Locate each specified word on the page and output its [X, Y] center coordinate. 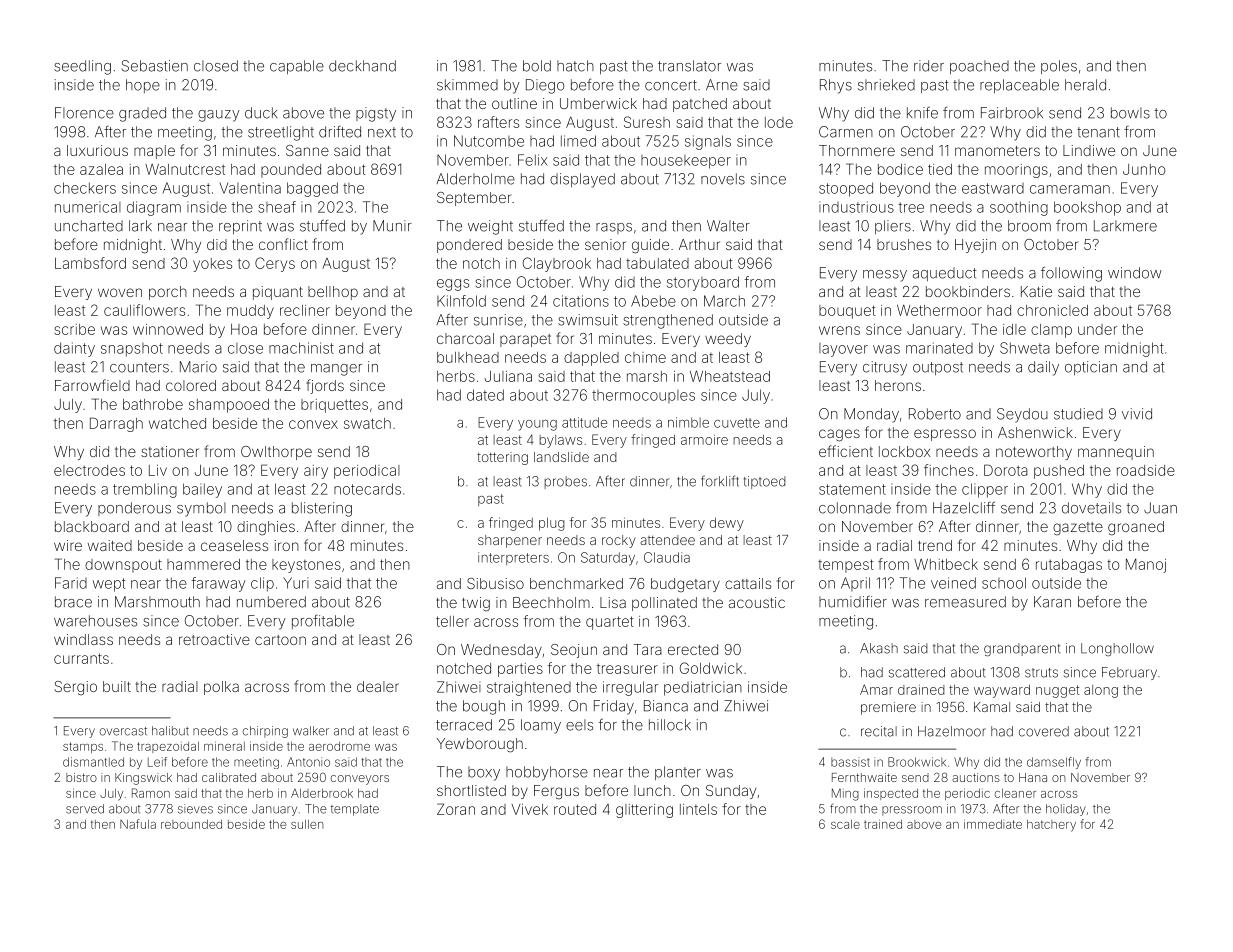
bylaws [561, 441]
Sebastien [155, 66]
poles [1059, 67]
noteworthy [1034, 453]
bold [537, 66]
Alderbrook [322, 793]
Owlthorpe [276, 453]
